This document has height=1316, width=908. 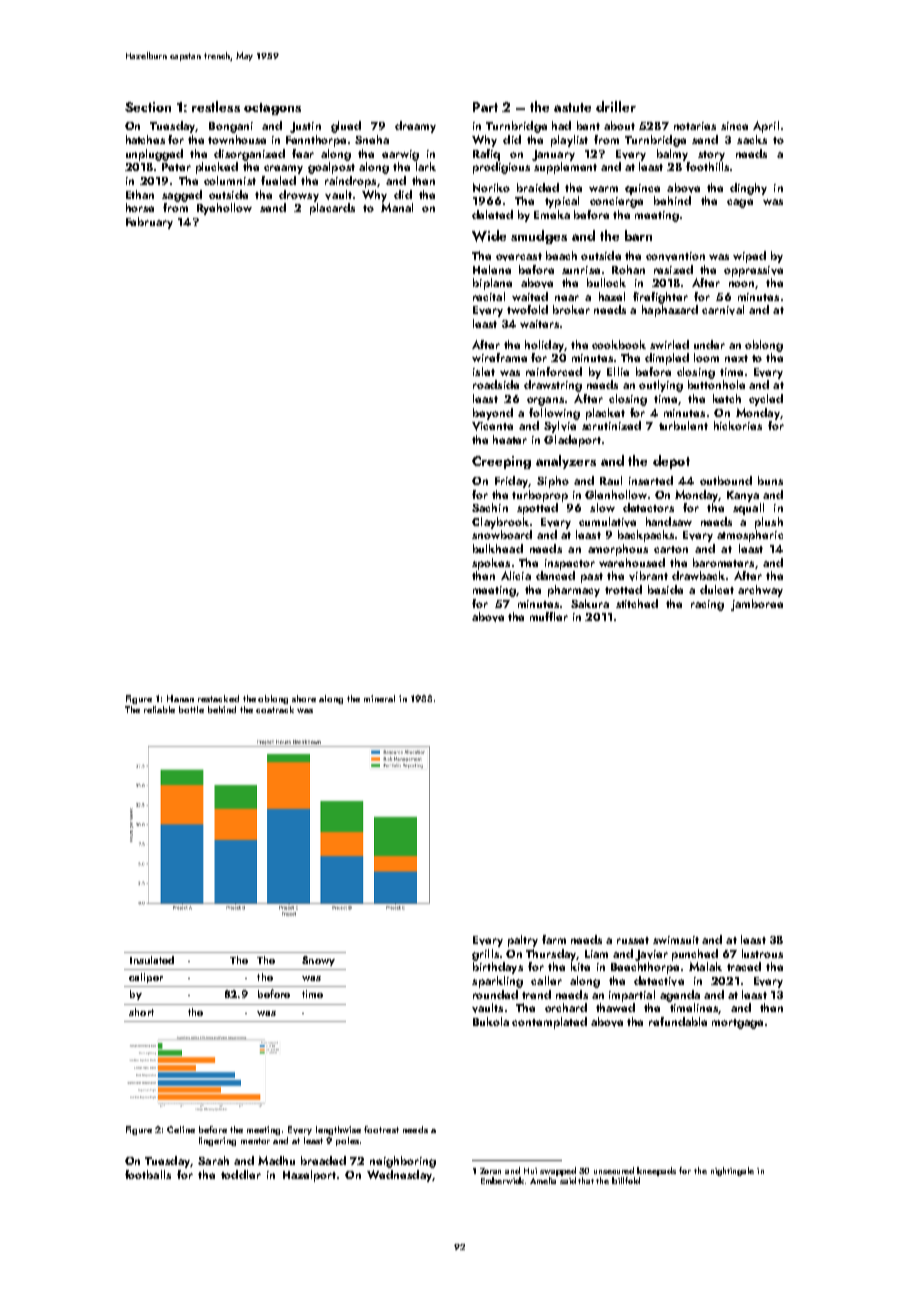 What do you see at coordinates (140, 207) in the document?
I see `horse` at bounding box center [140, 207].
